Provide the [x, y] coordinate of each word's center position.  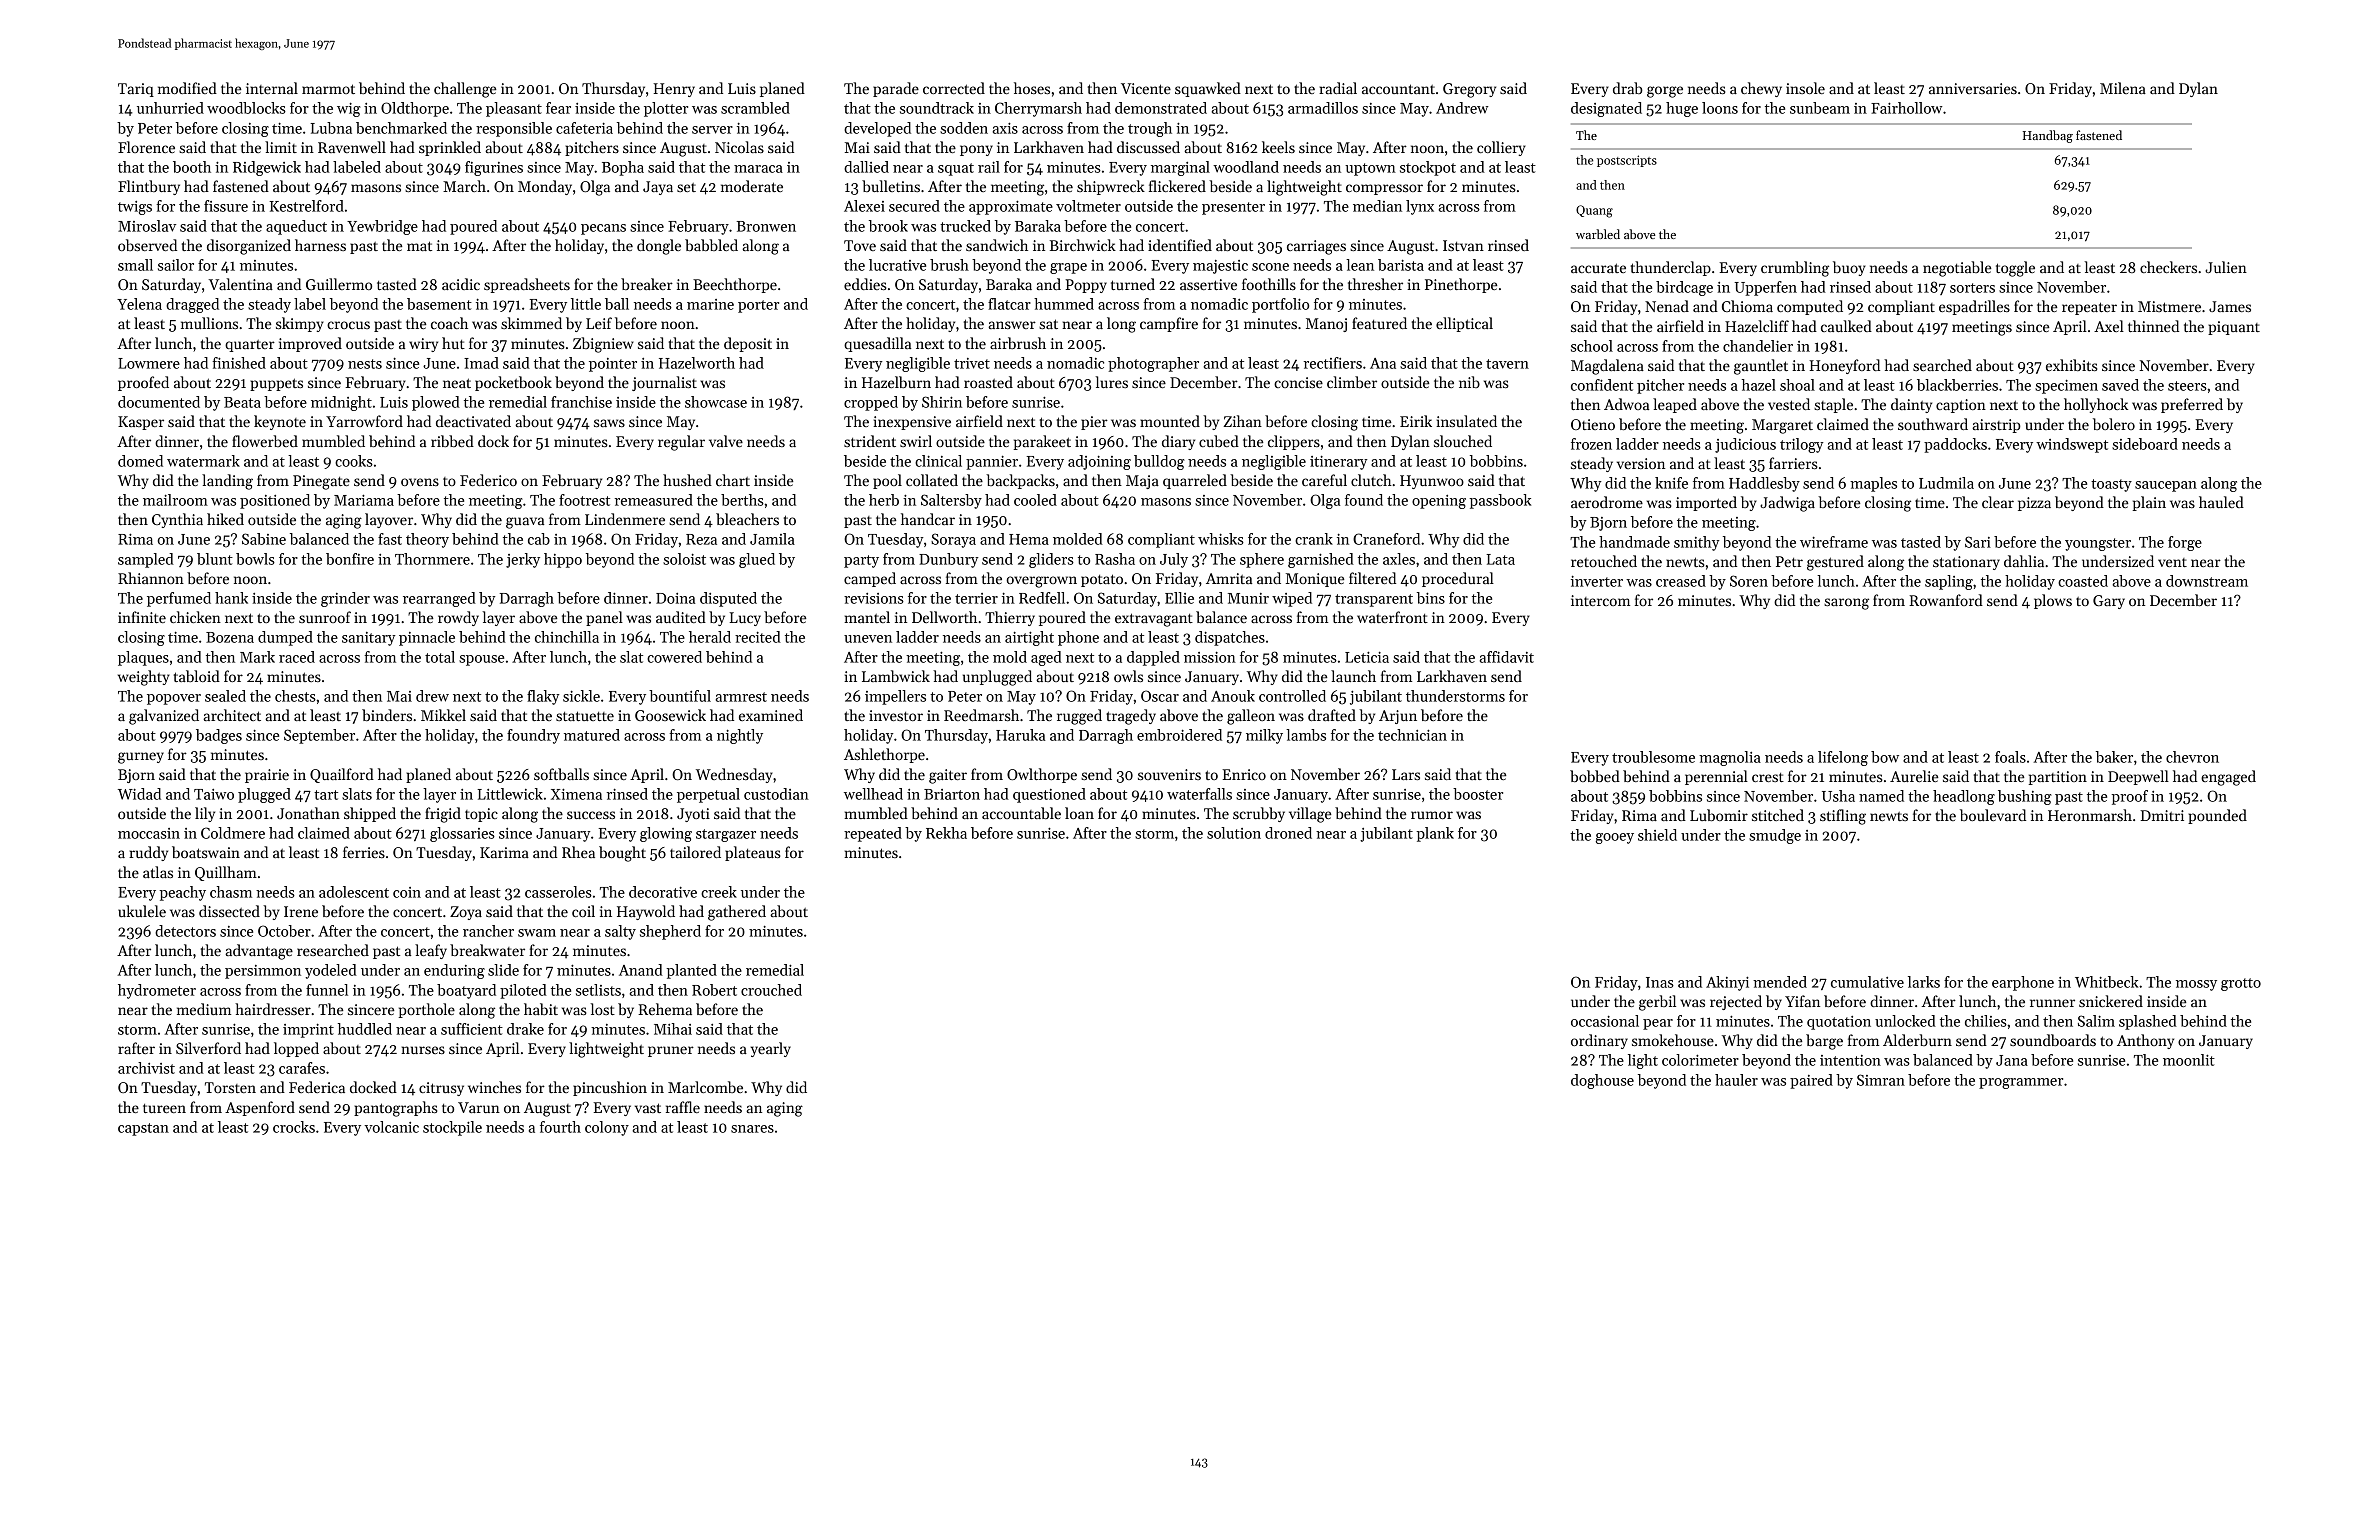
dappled [1153, 658]
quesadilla [877, 344]
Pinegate [321, 482]
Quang [1594, 211]
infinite [142, 617]
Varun [479, 1107]
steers [2187, 386]
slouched [1463, 441]
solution [1234, 833]
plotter [666, 109]
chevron [2192, 757]
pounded [2217, 816]
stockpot [1428, 168]
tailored [695, 852]
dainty [1911, 405]
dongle [659, 247]
